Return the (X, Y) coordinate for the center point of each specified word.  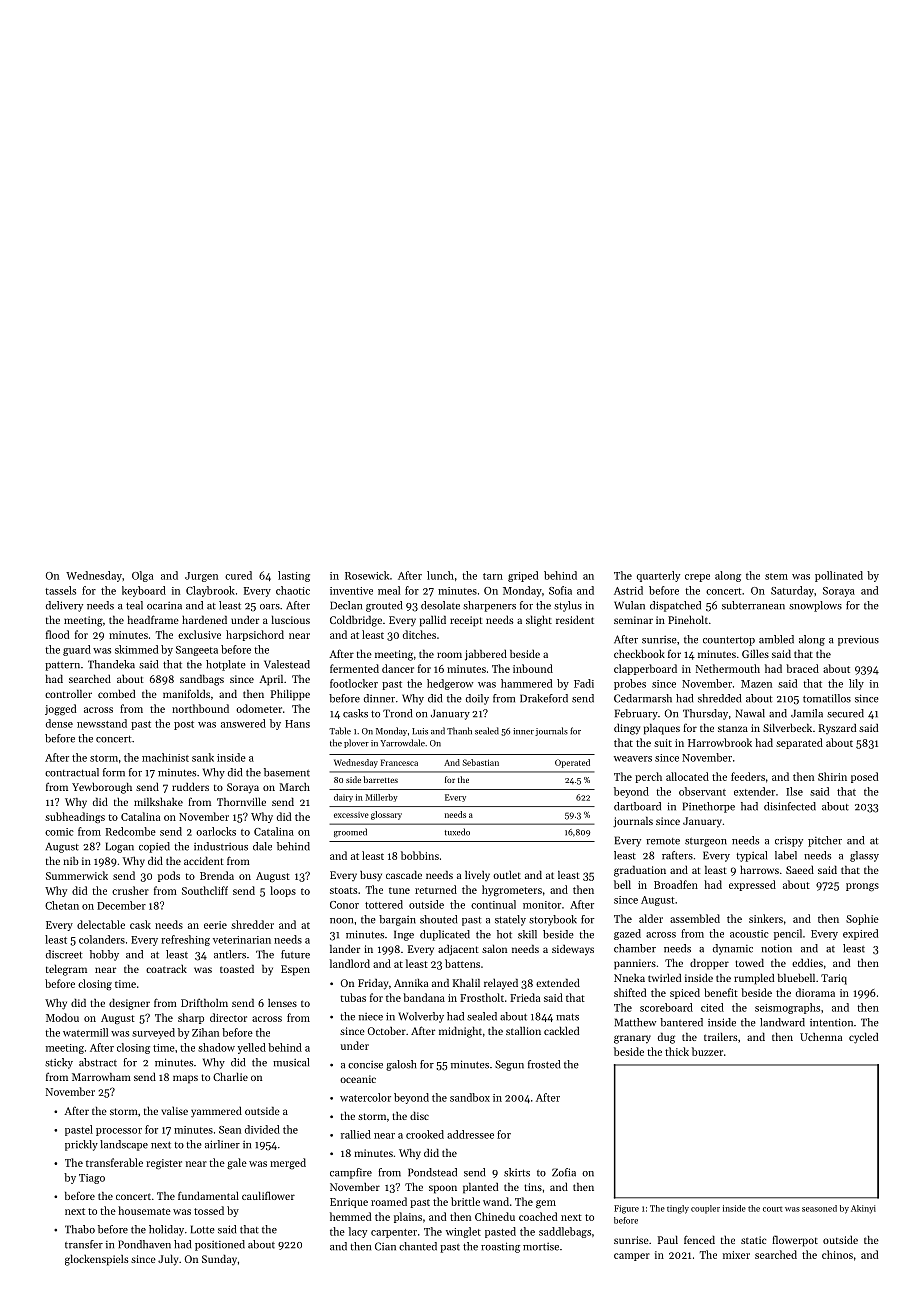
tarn (493, 576)
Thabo (80, 1229)
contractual (72, 772)
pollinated (839, 576)
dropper (709, 964)
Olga (142, 576)
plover (356, 743)
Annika (411, 982)
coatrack (166, 969)
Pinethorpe (709, 807)
